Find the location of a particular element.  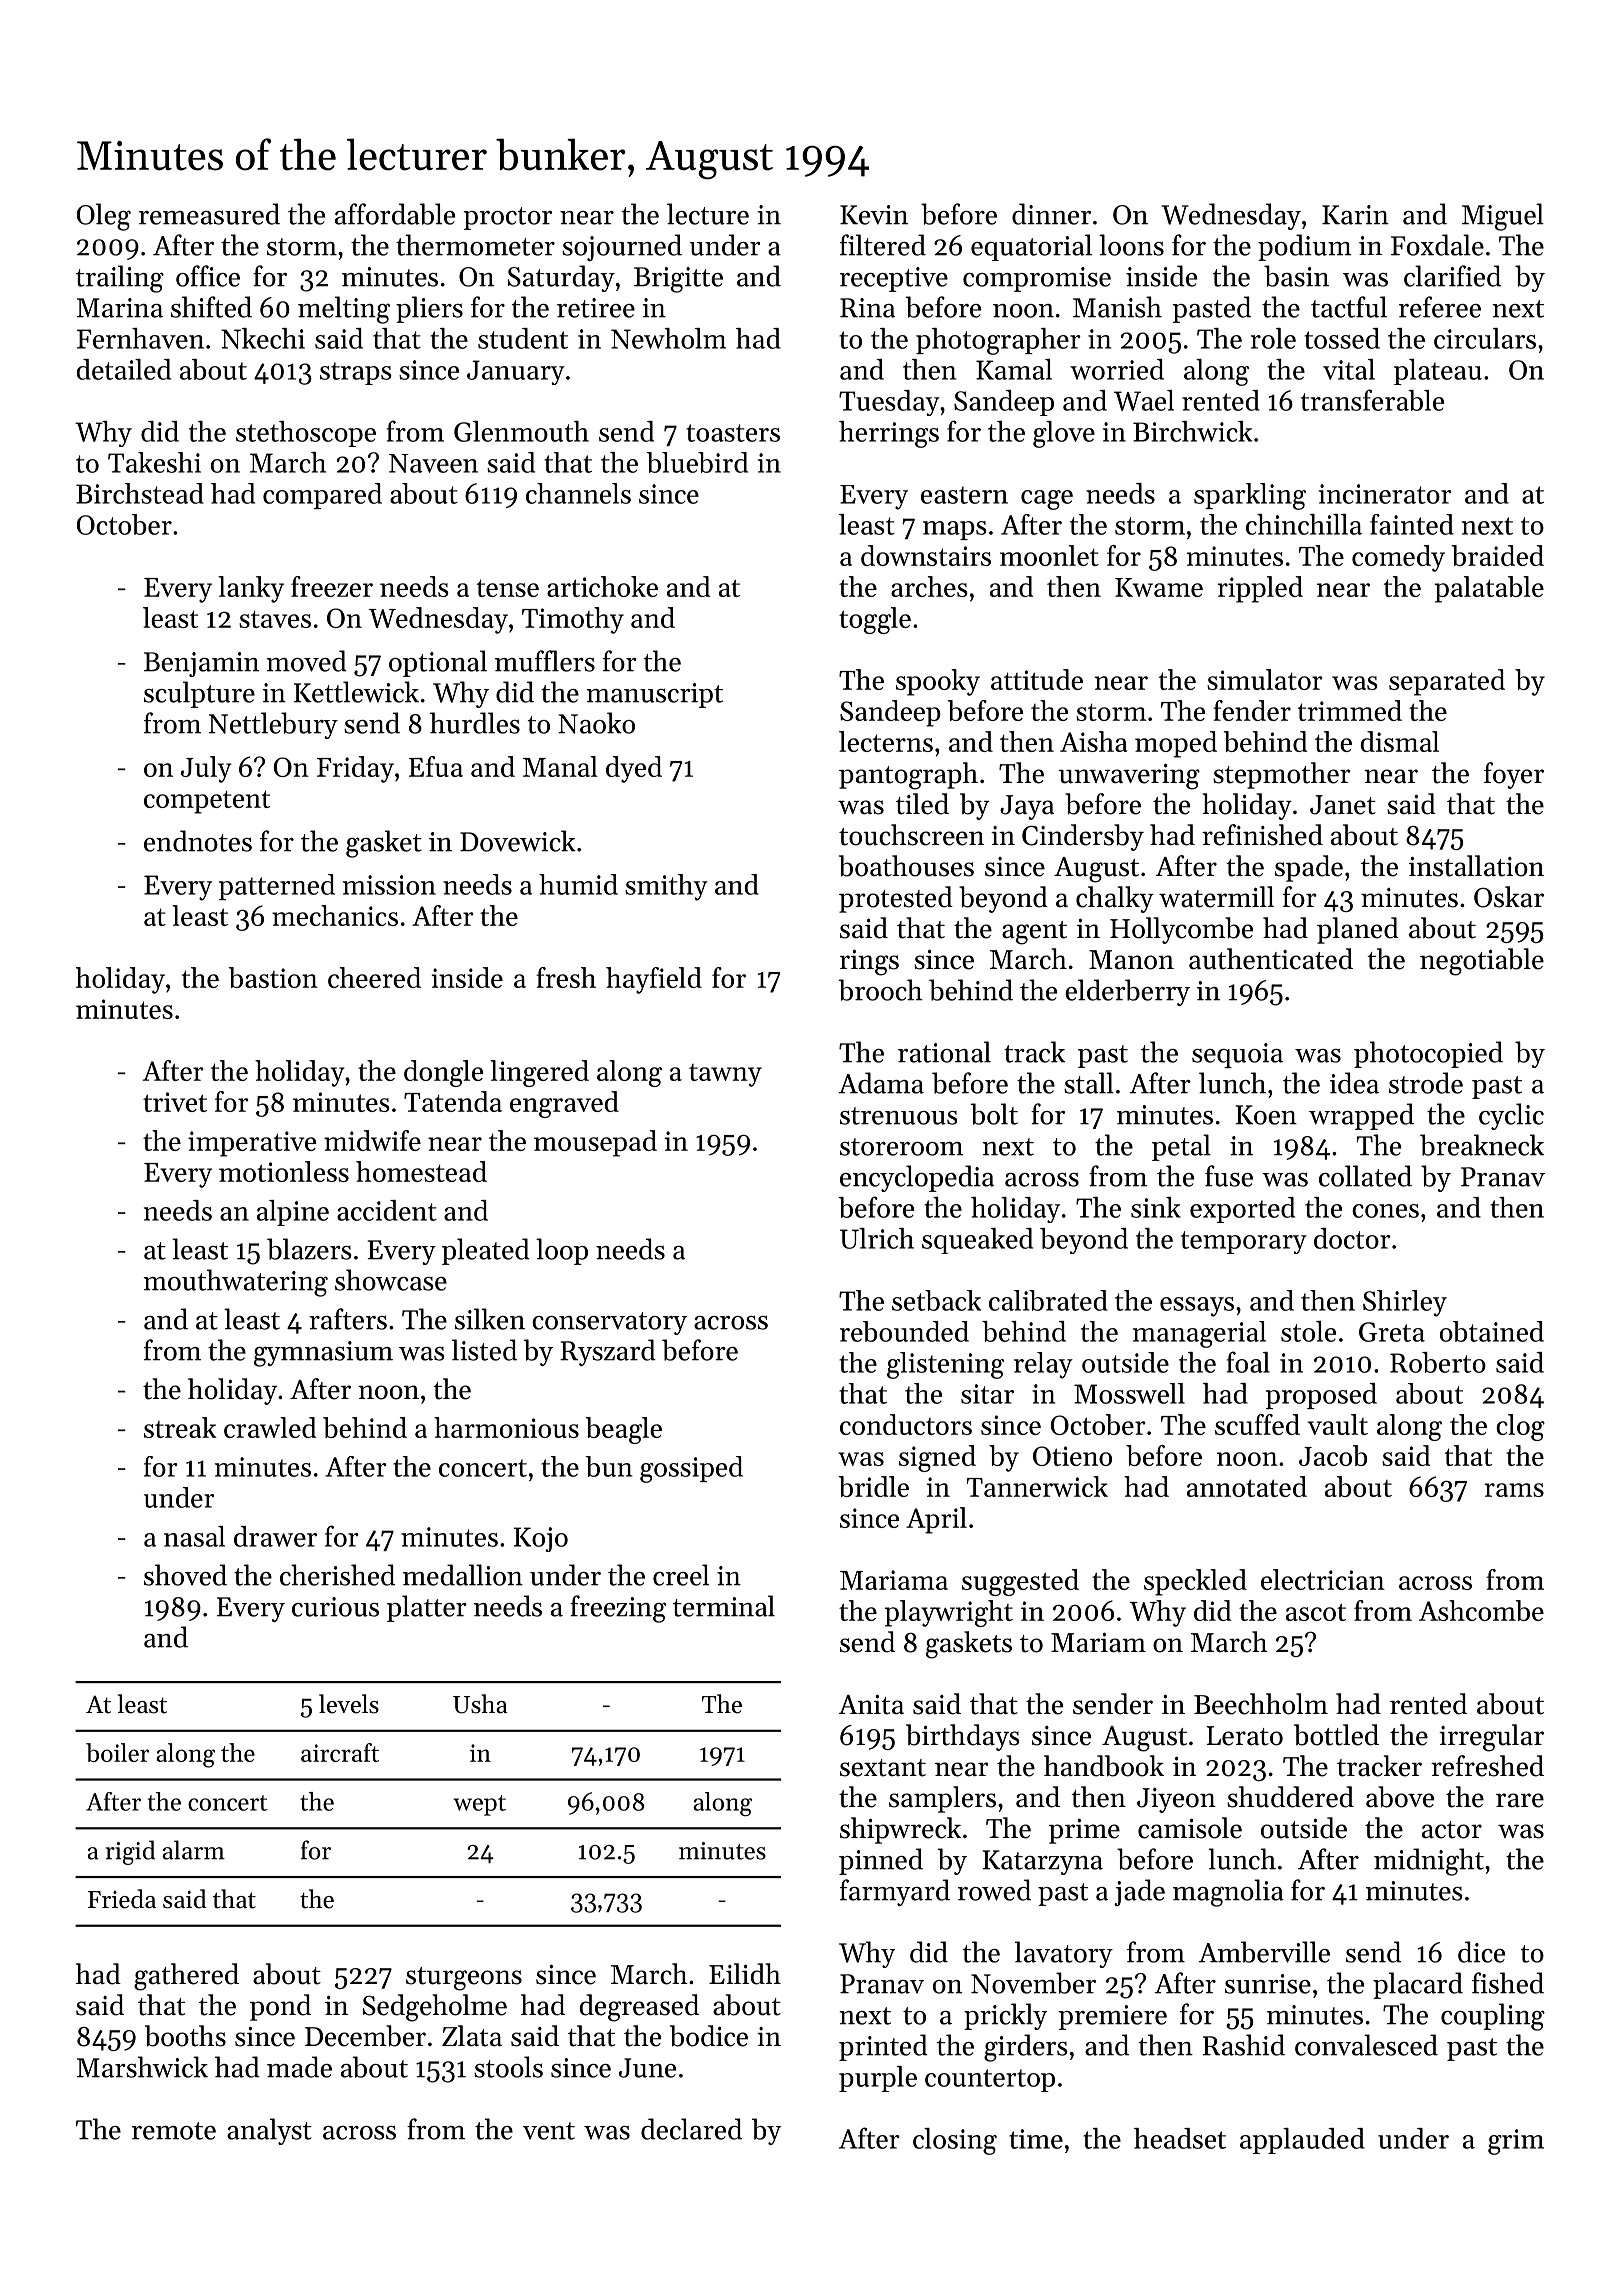

analyst is located at coordinates (269, 2131).
